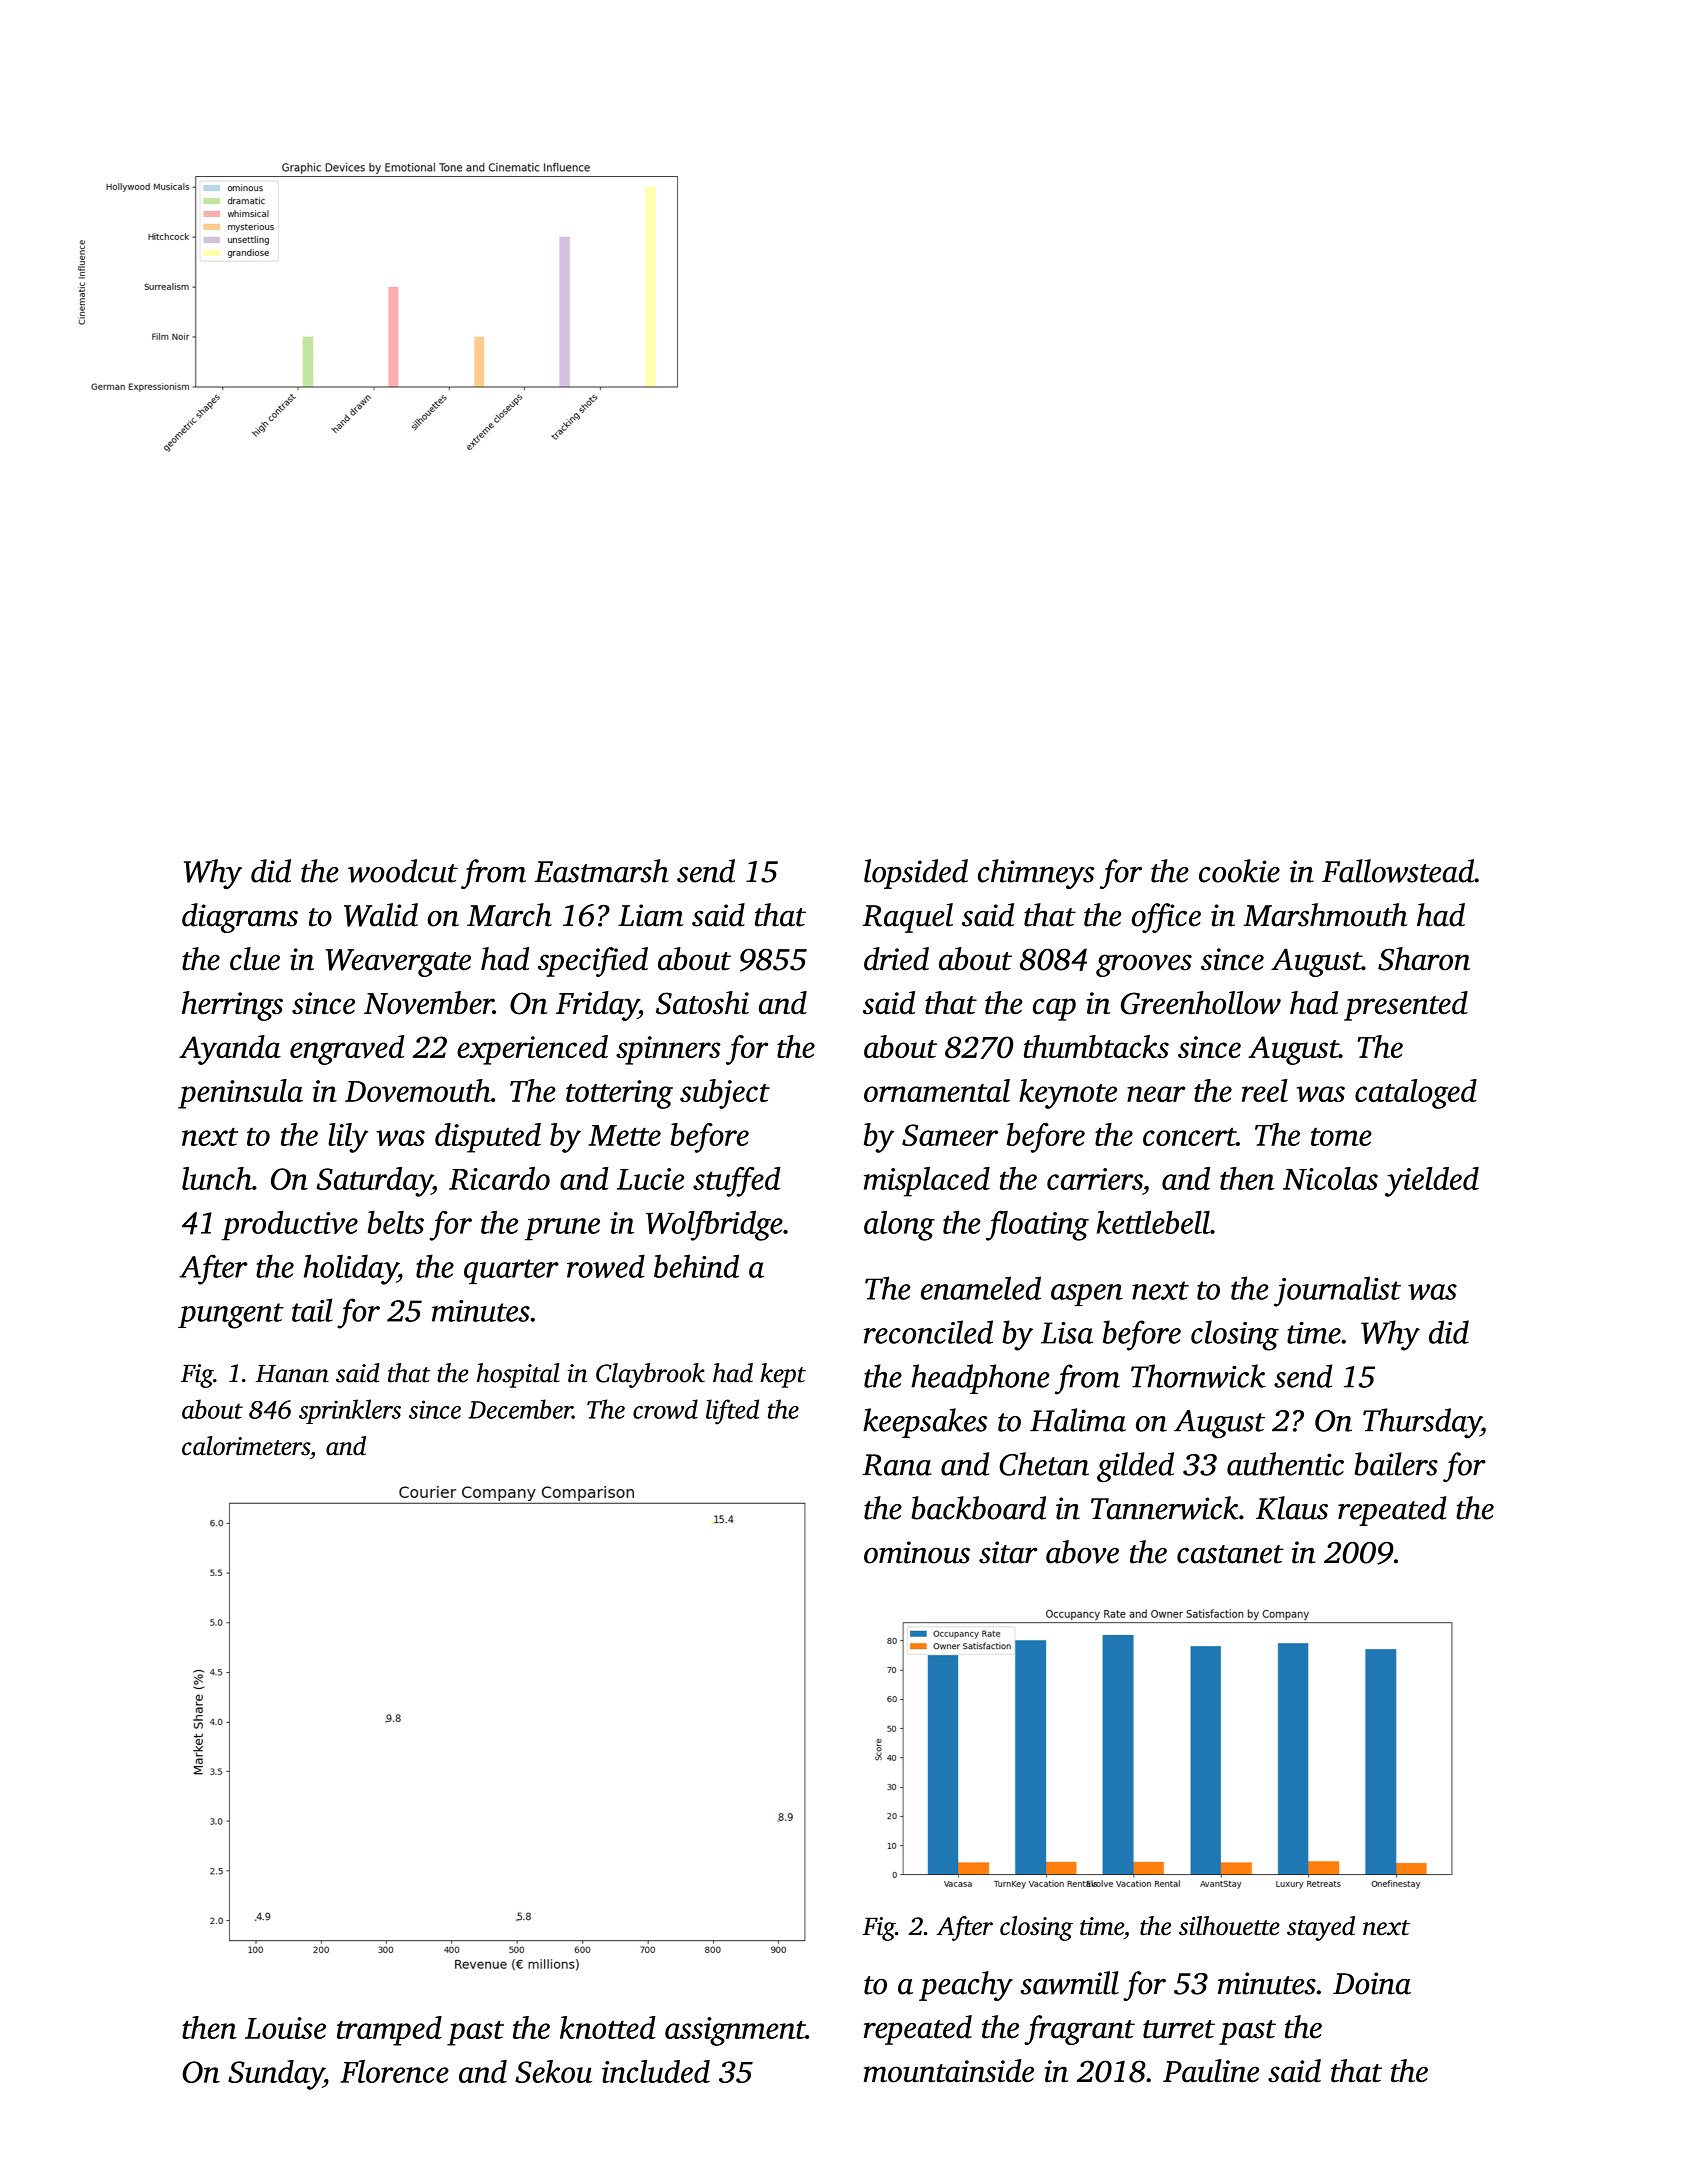 This image has width=1683, height=2178. What do you see at coordinates (1198, 1376) in the image?
I see `Thornwick` at bounding box center [1198, 1376].
